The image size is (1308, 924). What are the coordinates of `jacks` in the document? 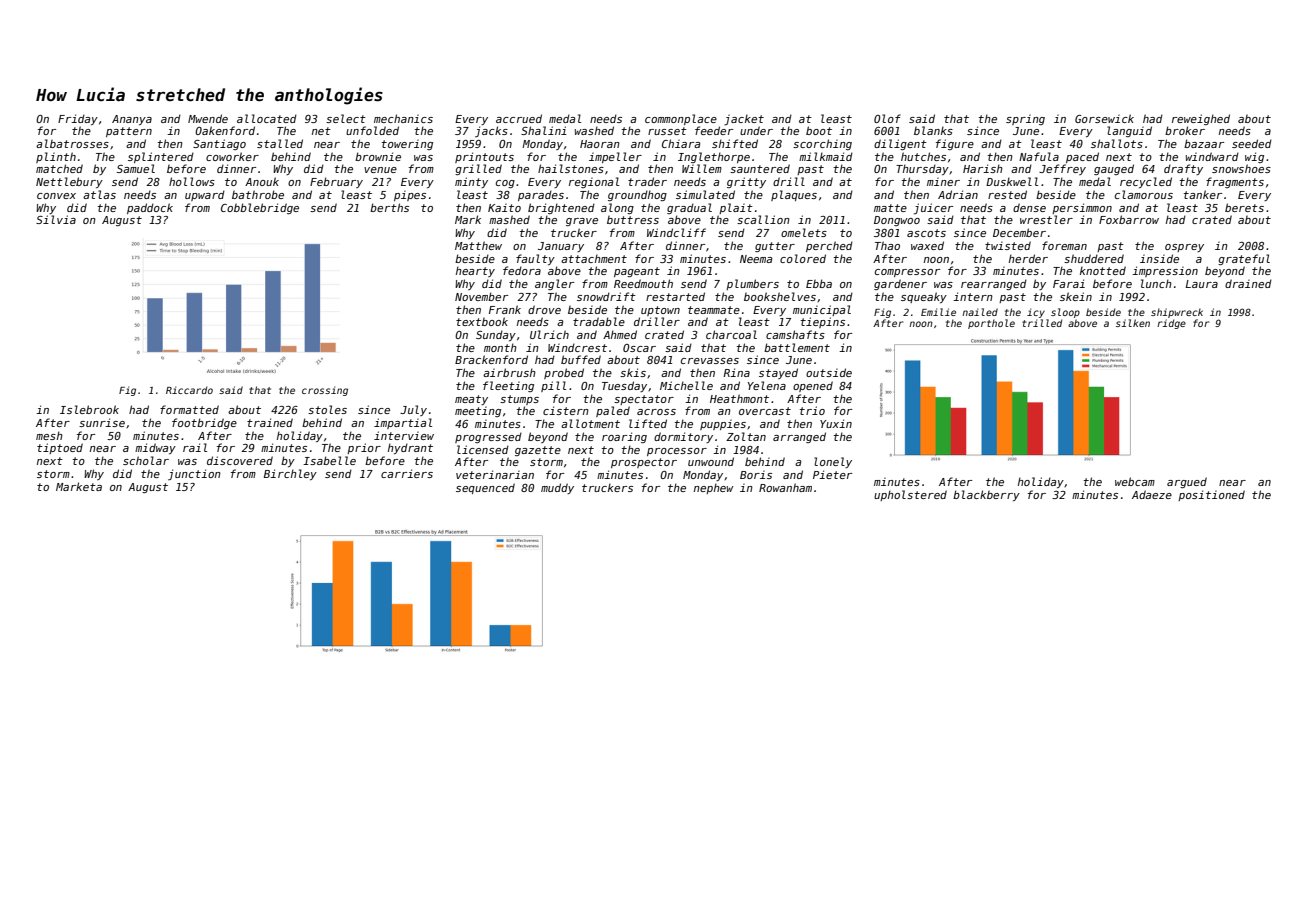 It's located at (491, 131).
